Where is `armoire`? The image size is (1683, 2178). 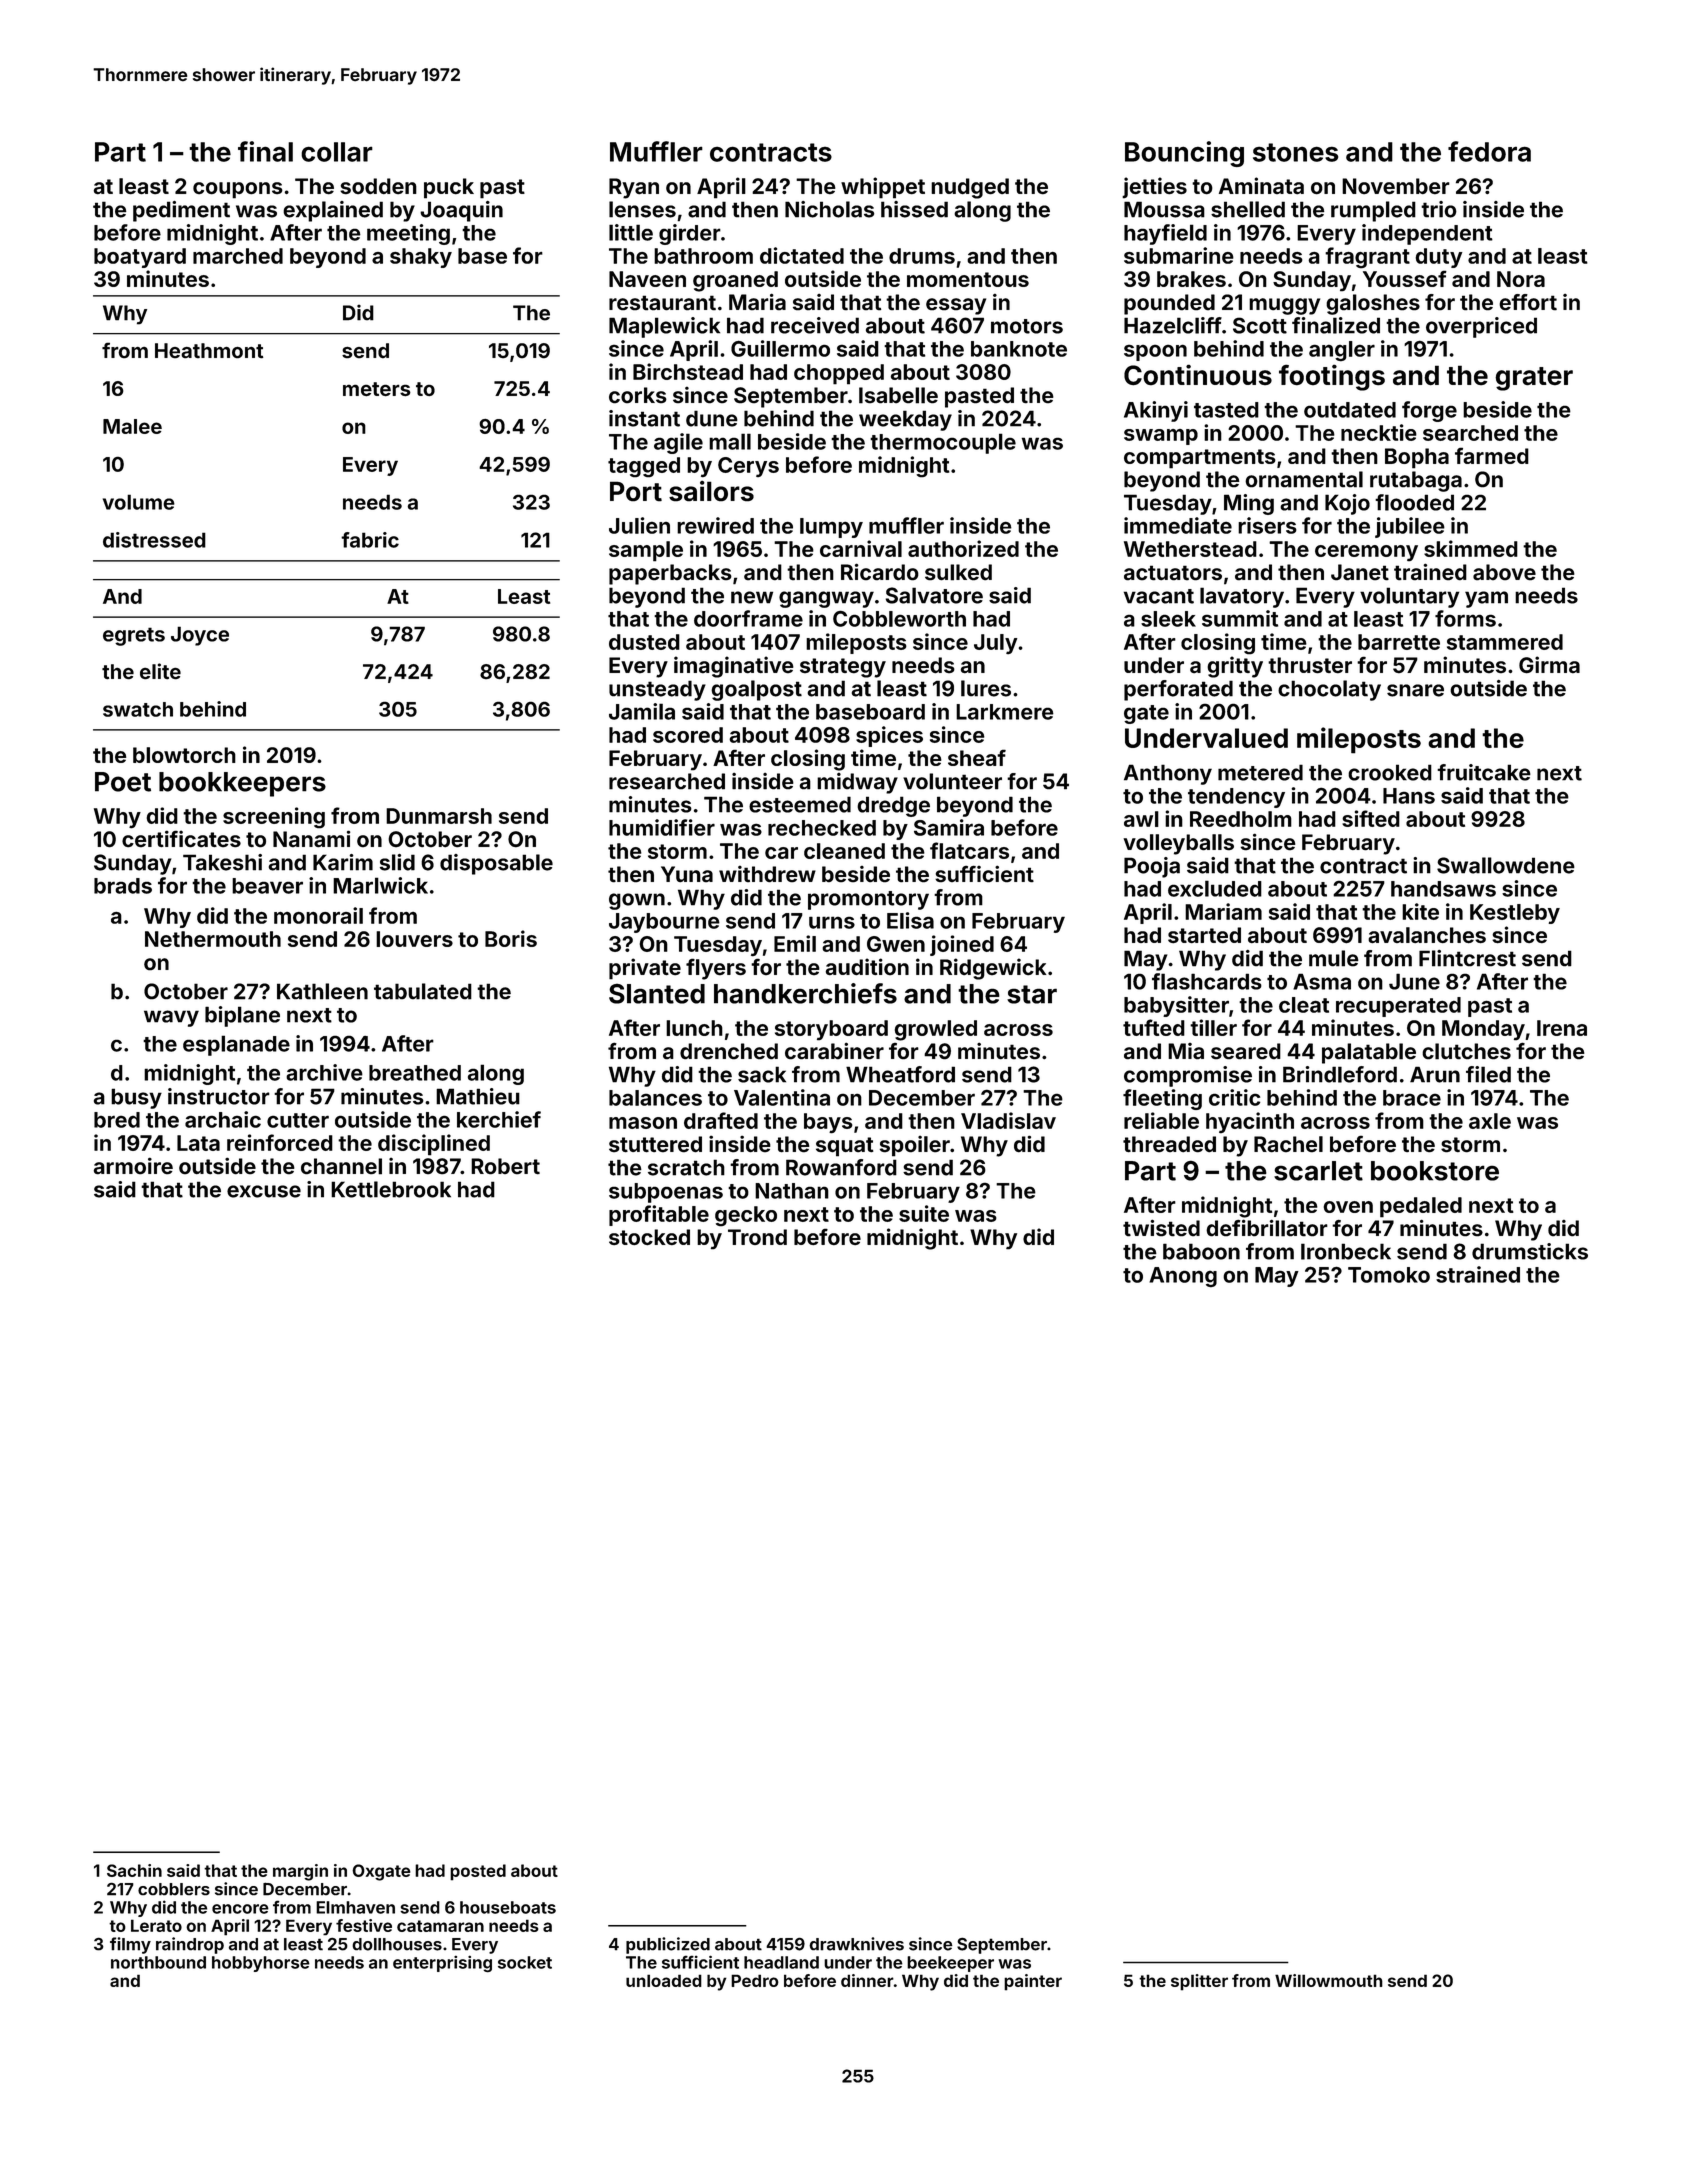 armoire is located at coordinates (133, 1166).
